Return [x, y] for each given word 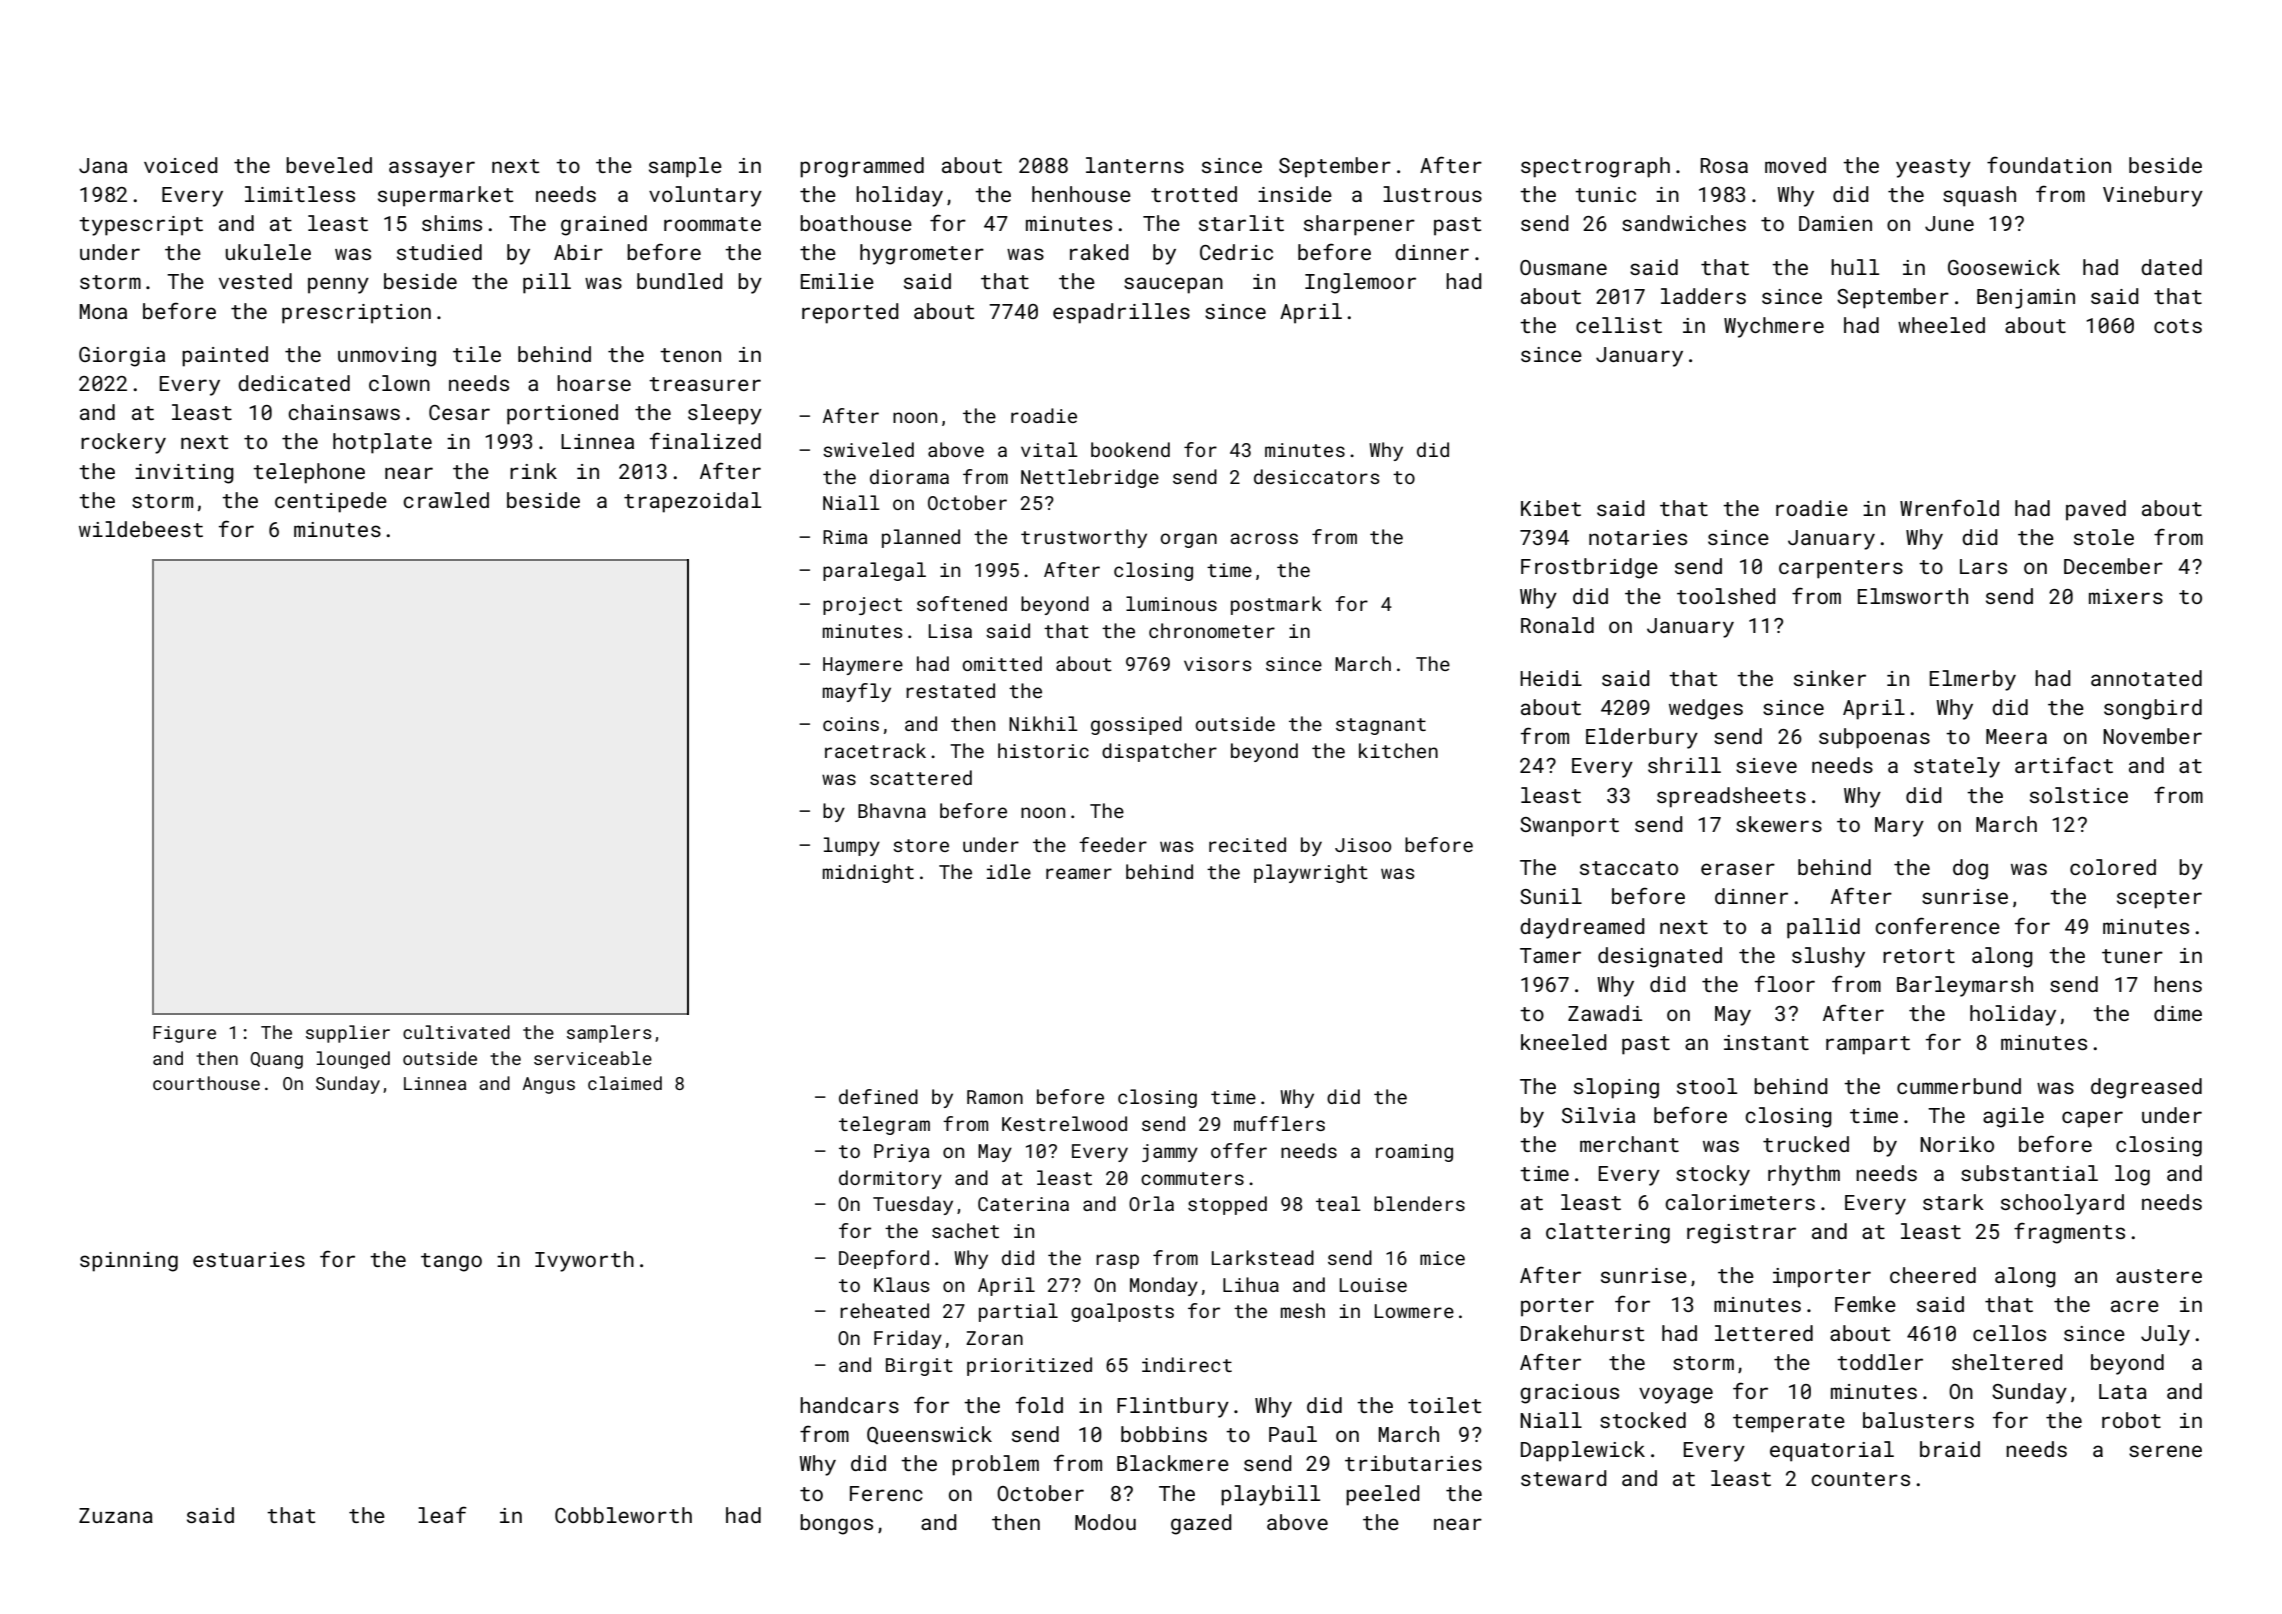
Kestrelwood [1064, 1123]
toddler [1880, 1362]
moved [1795, 165]
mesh [1303, 1310]
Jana [103, 165]
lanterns [1135, 165]
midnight [868, 873]
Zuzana [116, 1515]
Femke [1865, 1304]
